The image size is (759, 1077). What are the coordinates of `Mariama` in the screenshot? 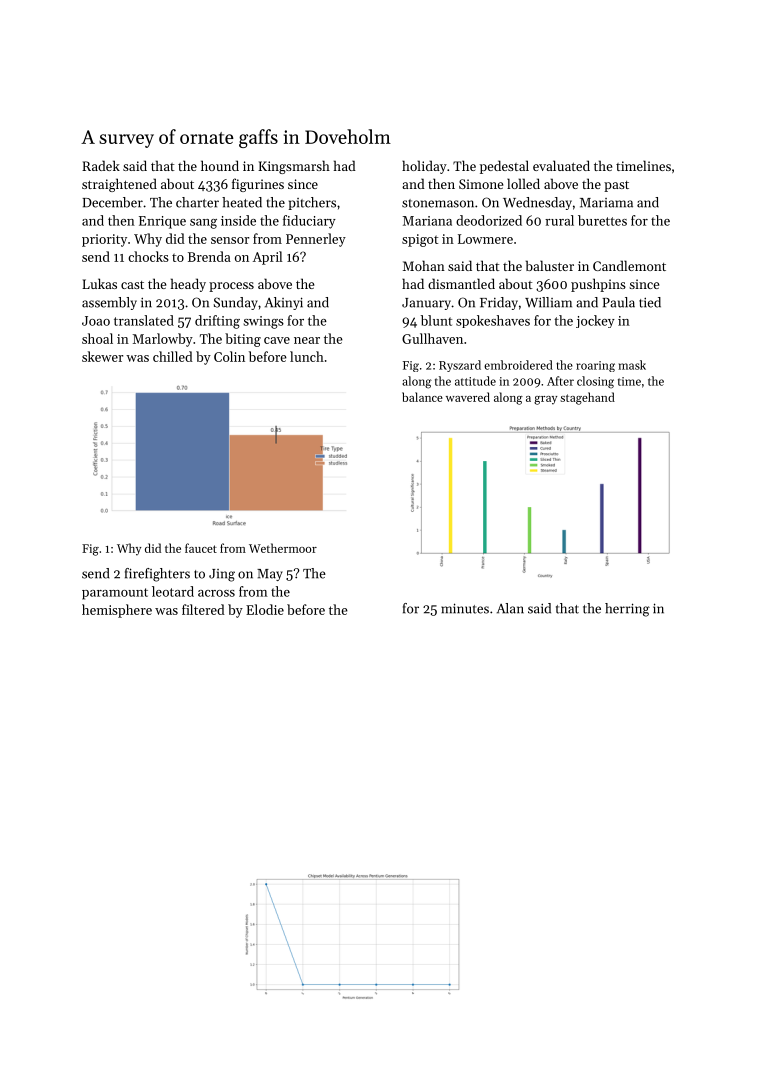 It's located at (606, 203).
